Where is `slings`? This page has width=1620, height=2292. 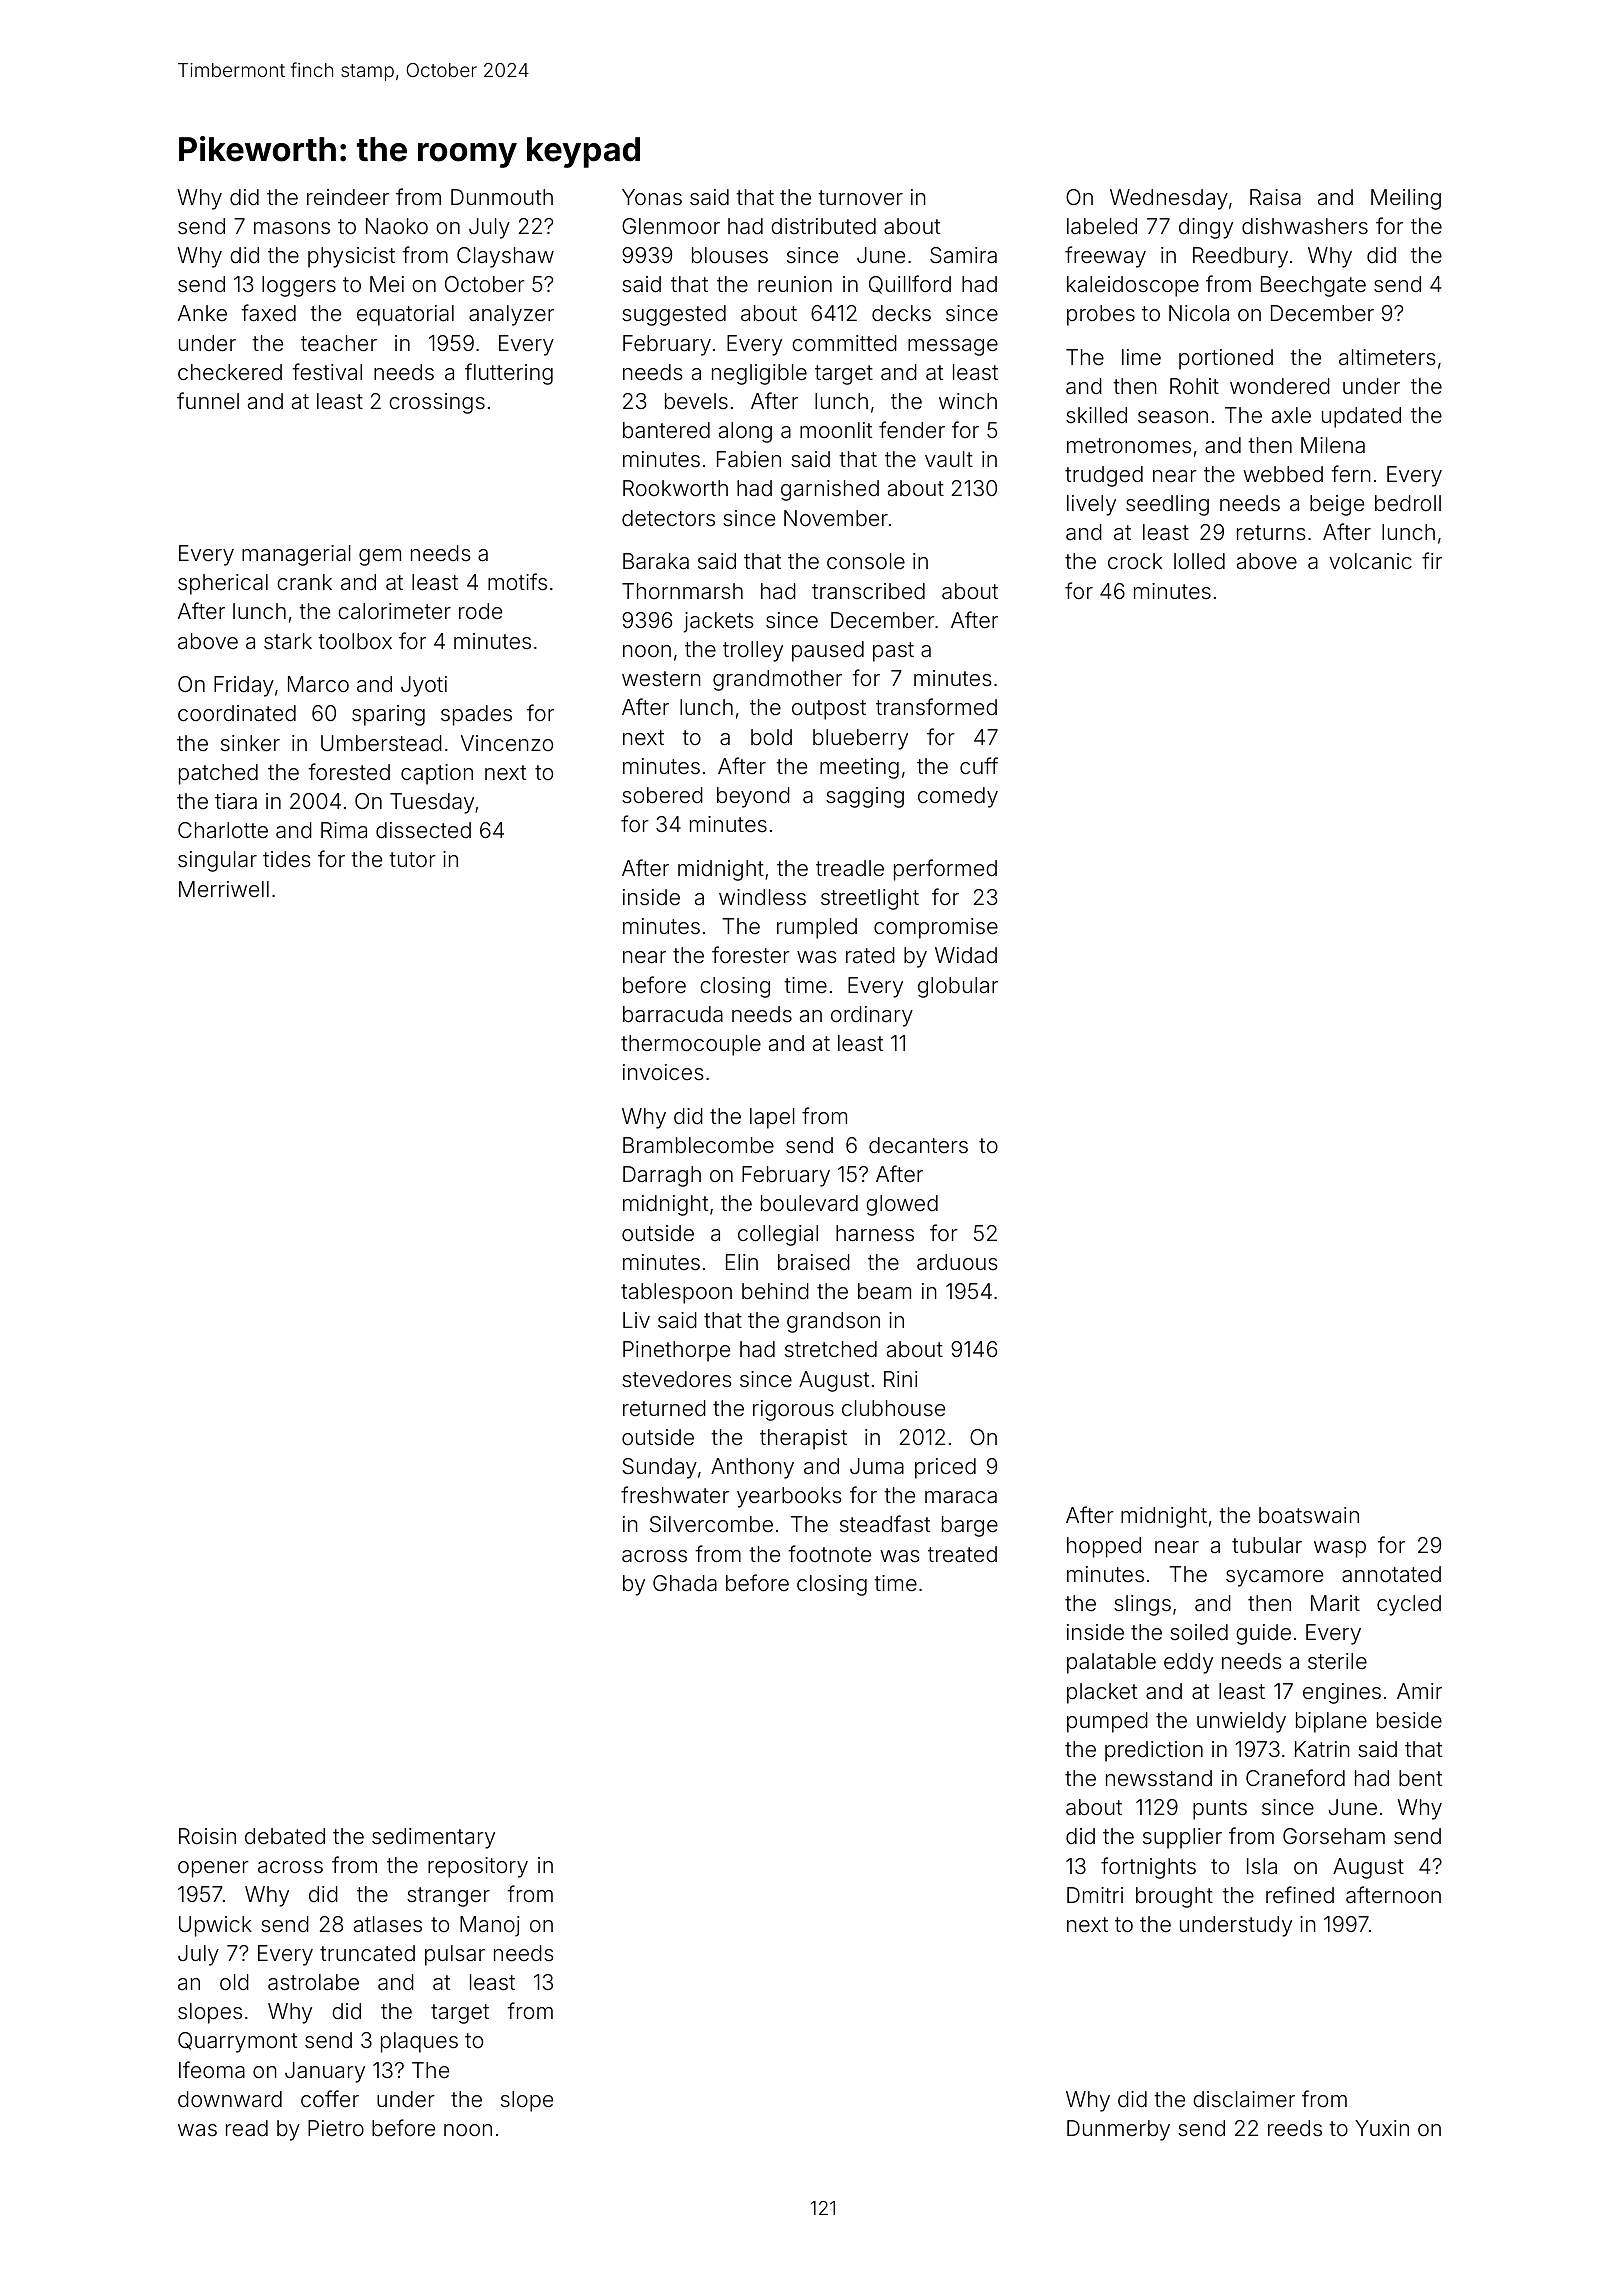 slings is located at coordinates (1142, 1605).
